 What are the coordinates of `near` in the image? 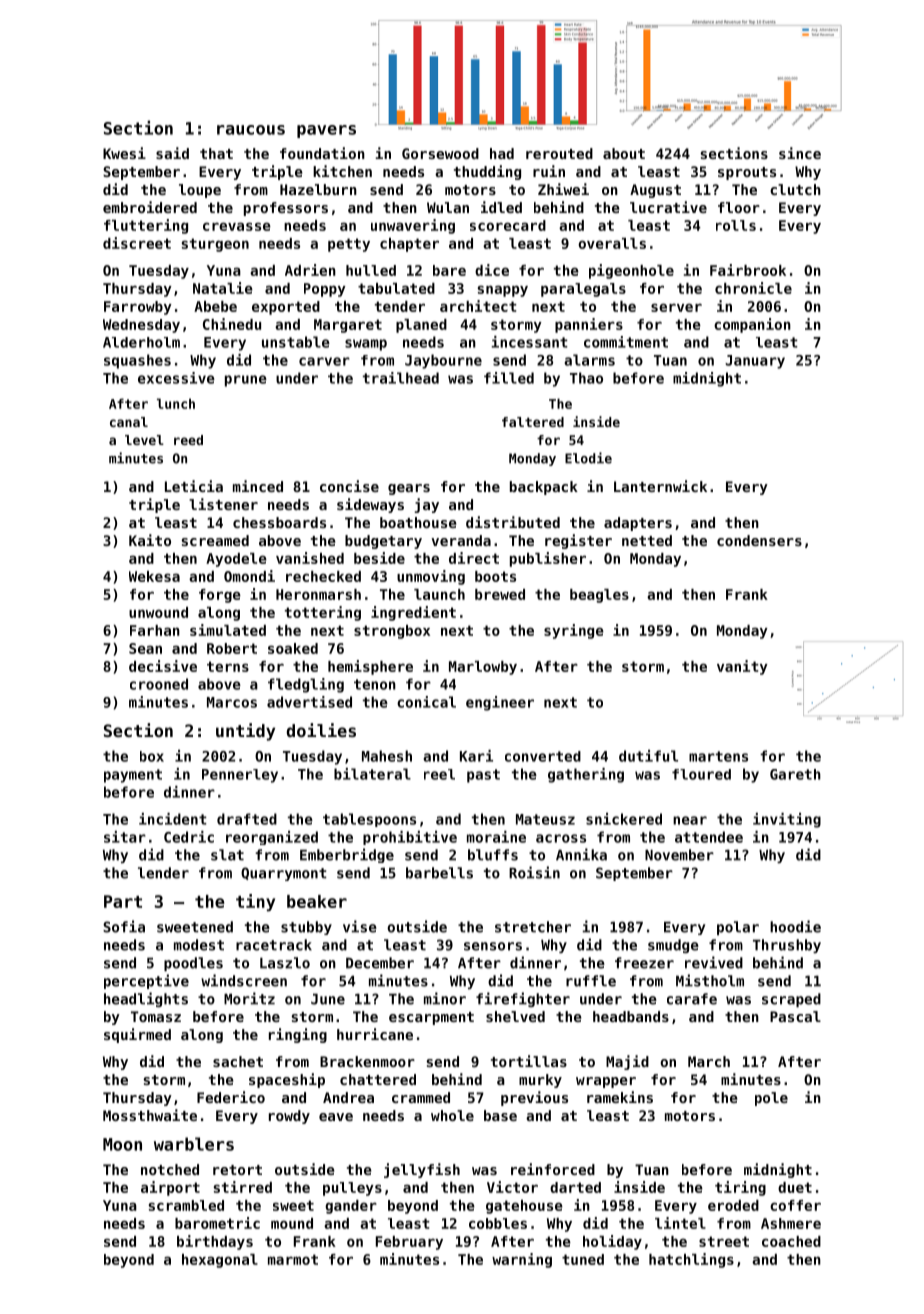 It's located at (690, 820).
